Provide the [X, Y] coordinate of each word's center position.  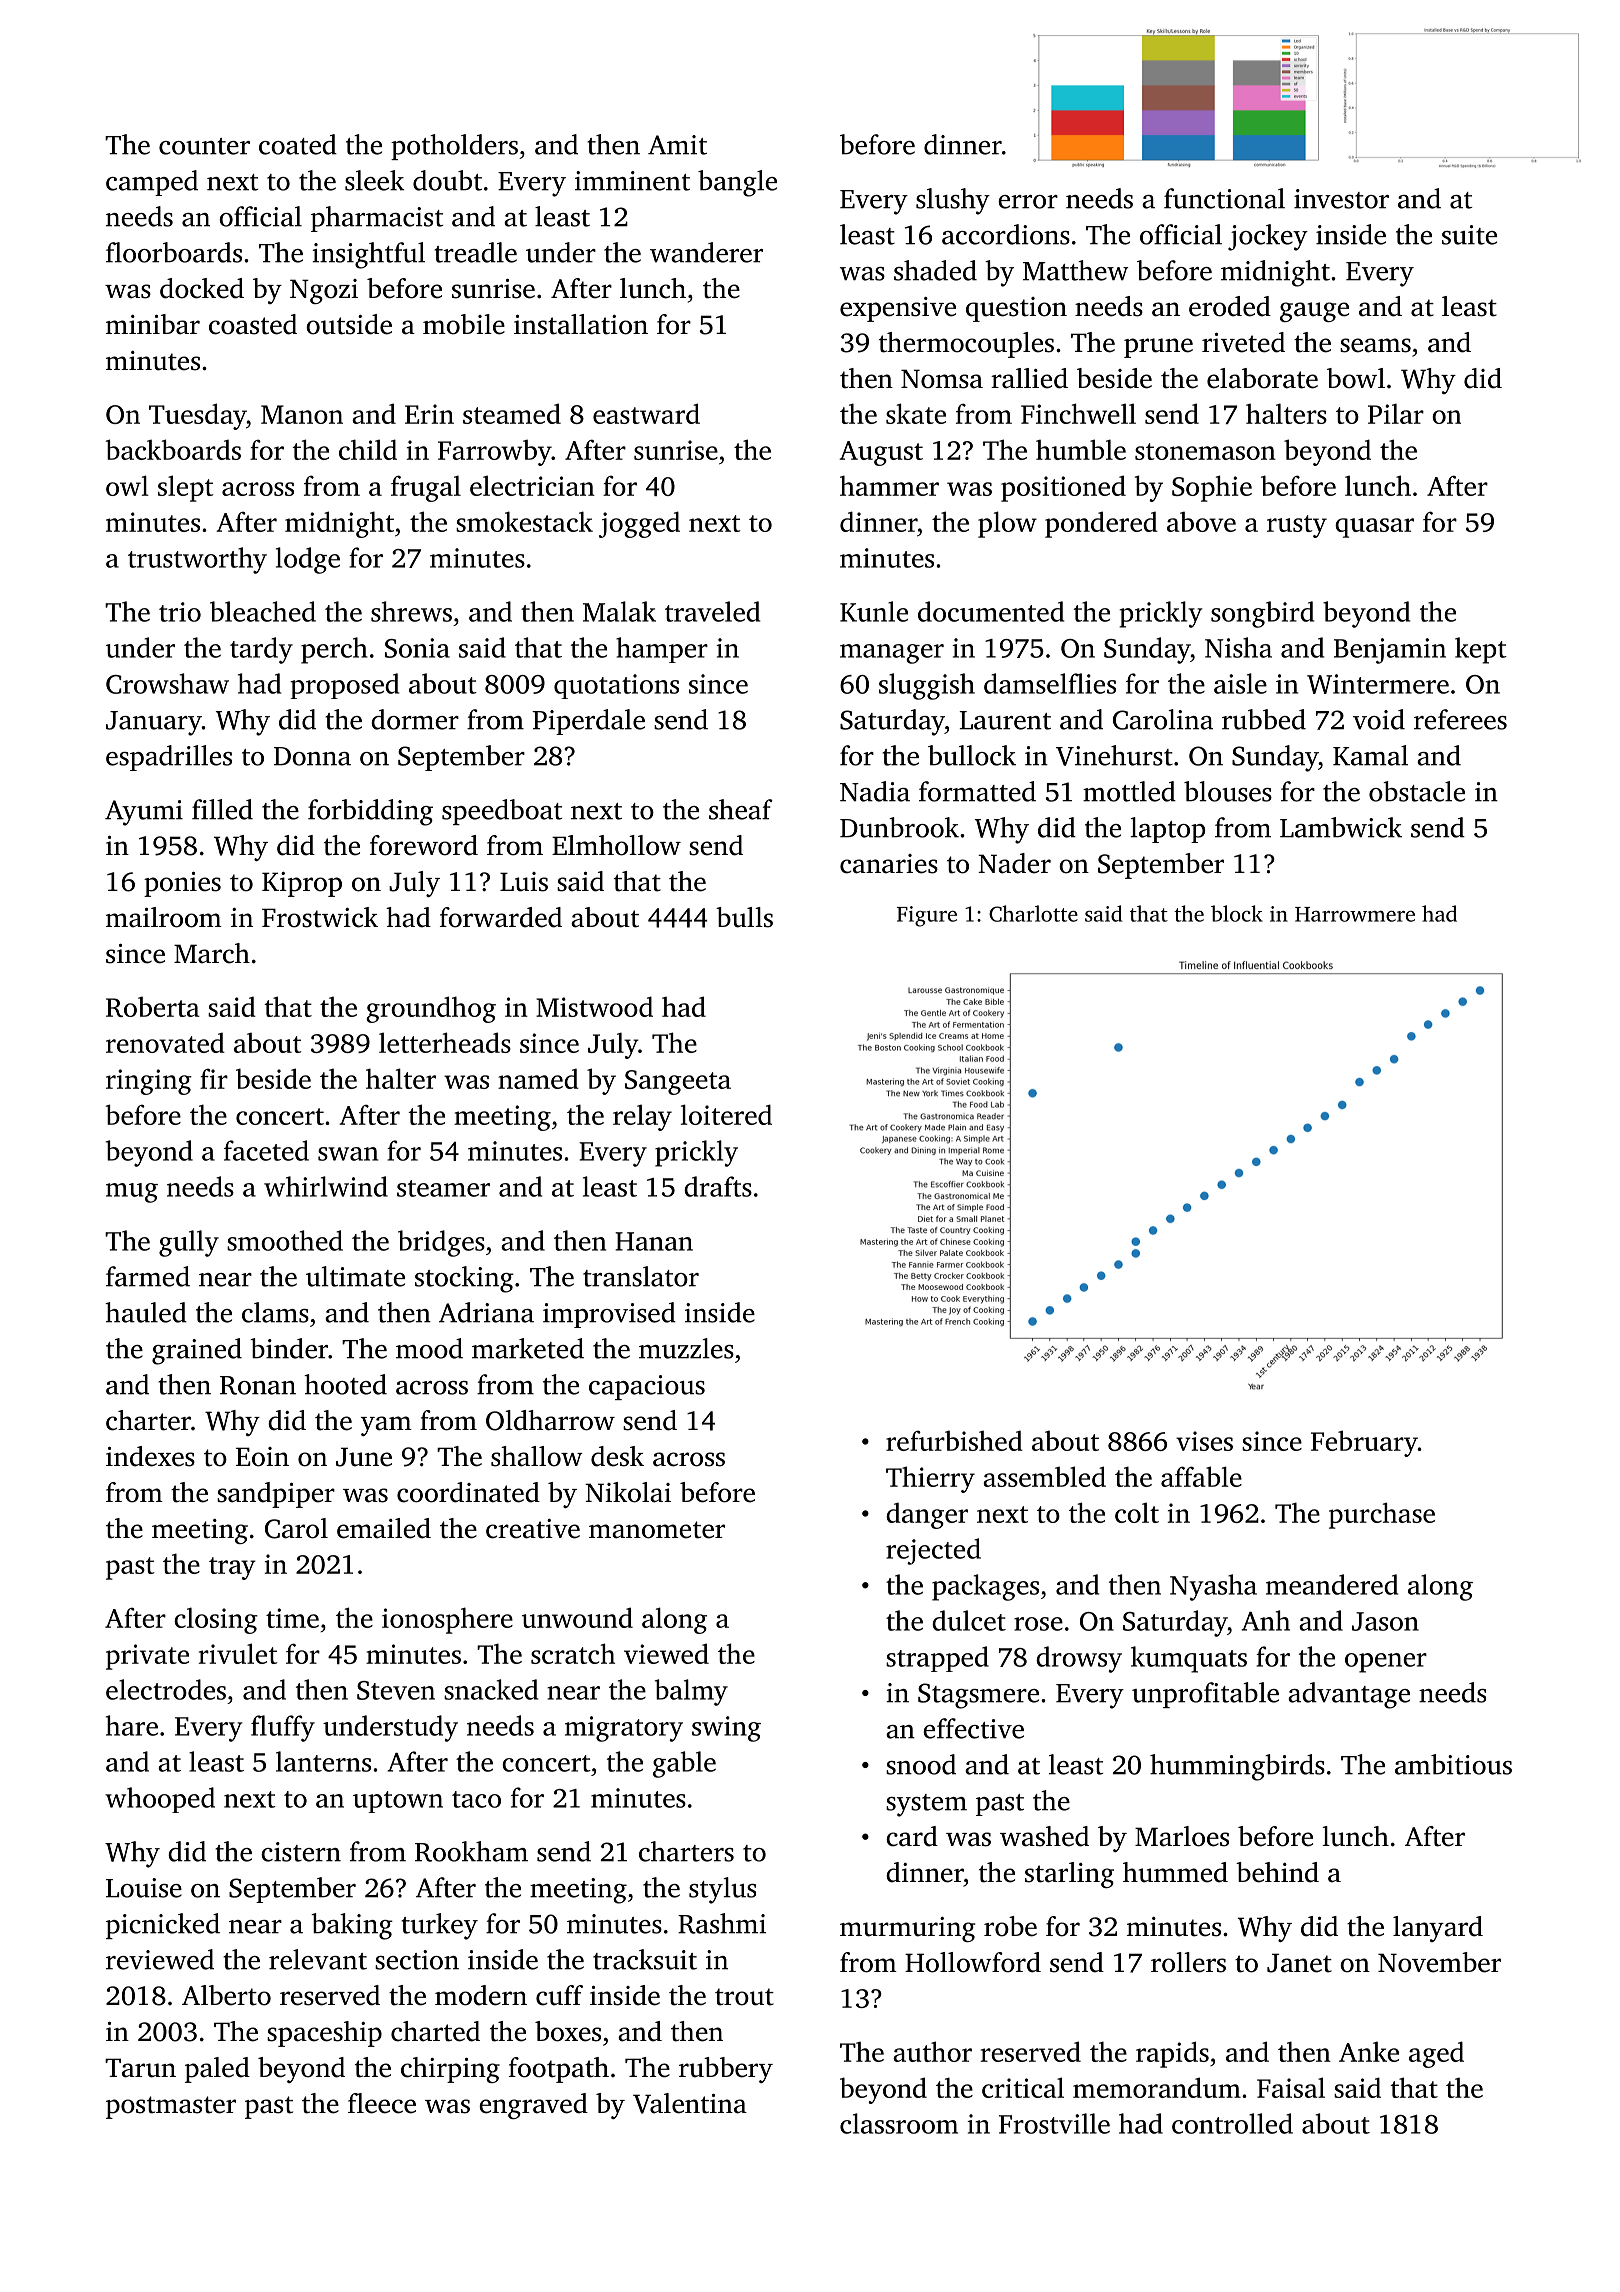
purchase [1382, 1515]
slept [186, 488]
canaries [889, 864]
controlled [1232, 2123]
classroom [899, 2123]
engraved [533, 2106]
